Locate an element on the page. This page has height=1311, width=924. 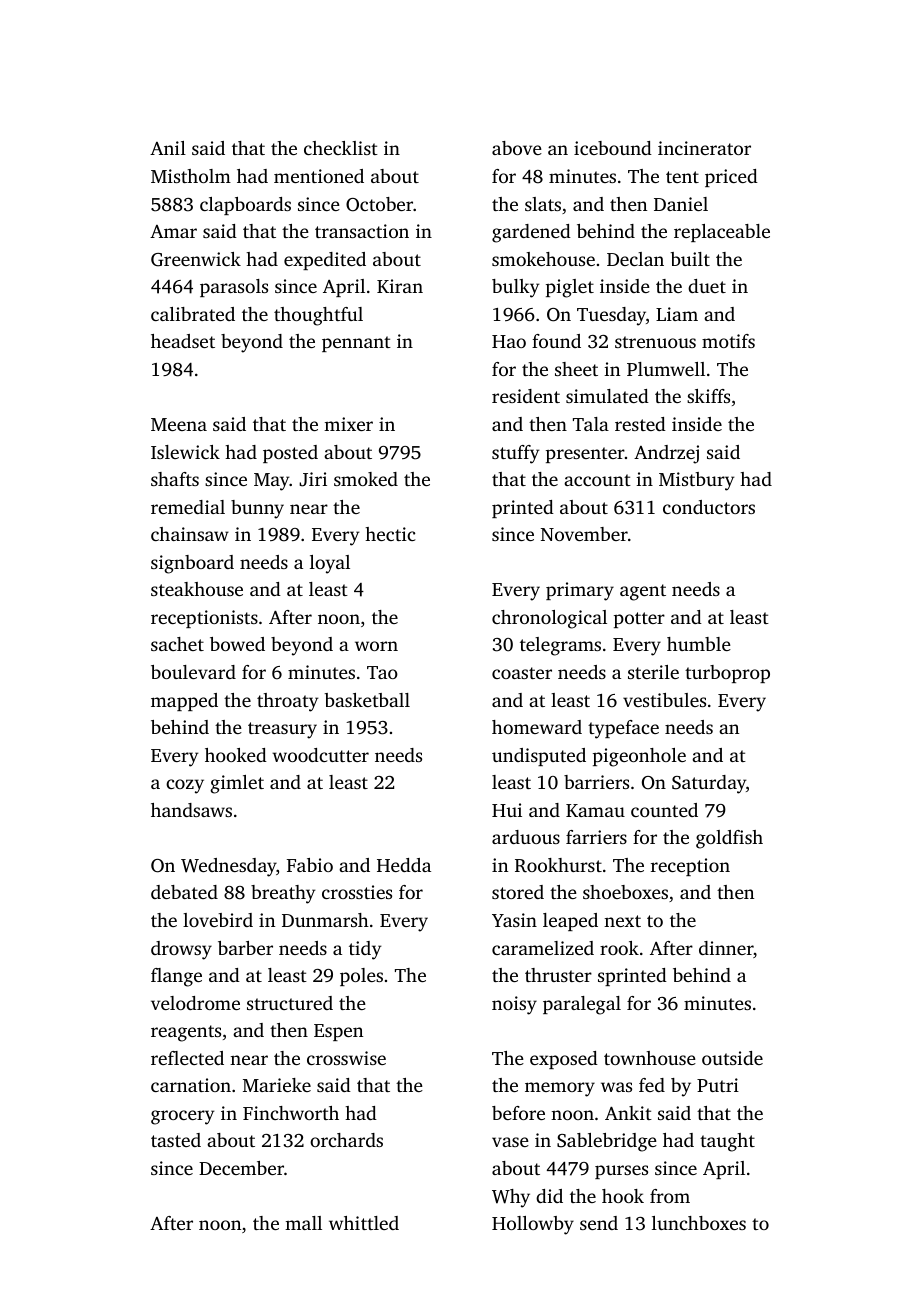
incinerator is located at coordinates (704, 148).
